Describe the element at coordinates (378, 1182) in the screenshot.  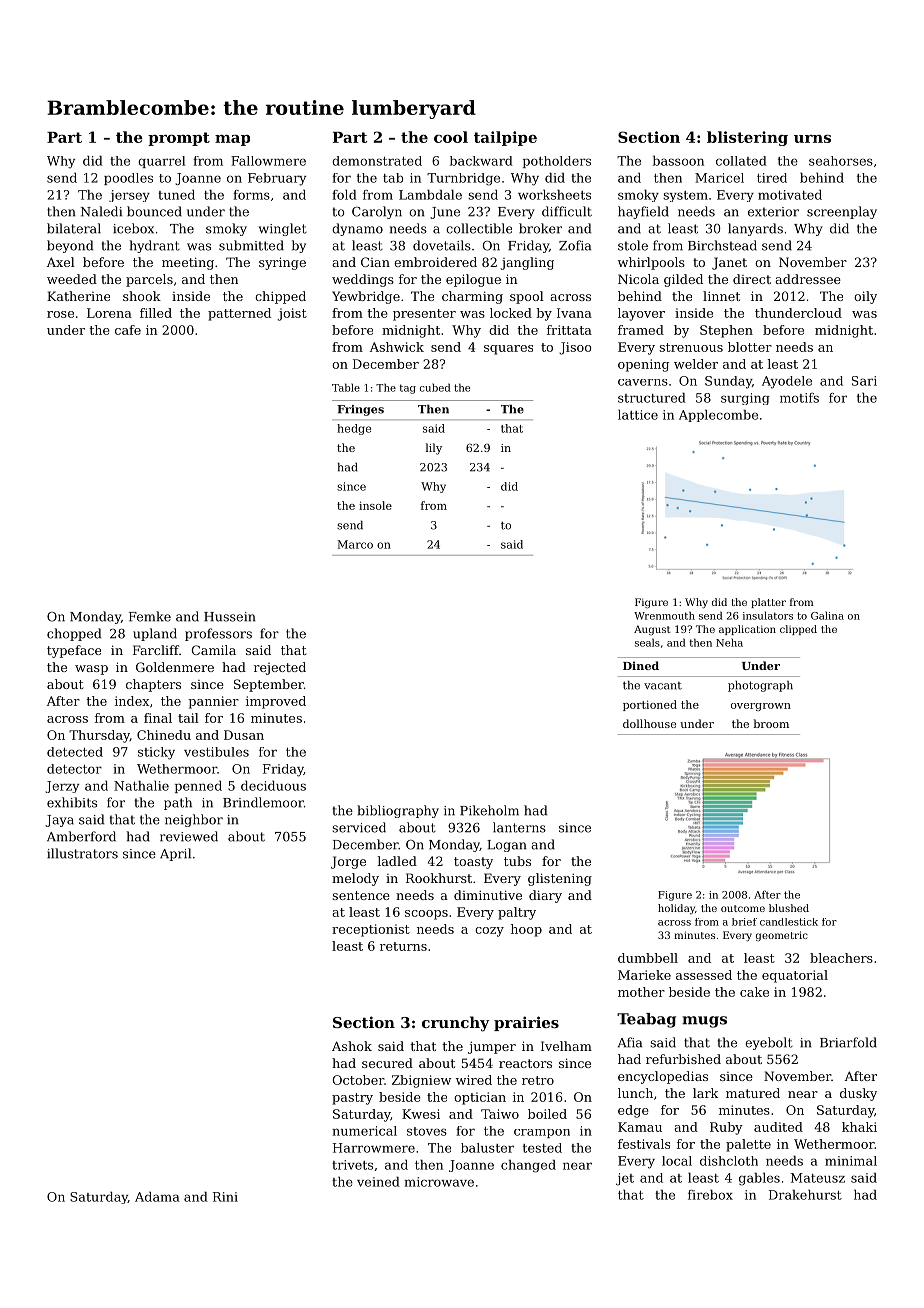
I see `veined` at that location.
